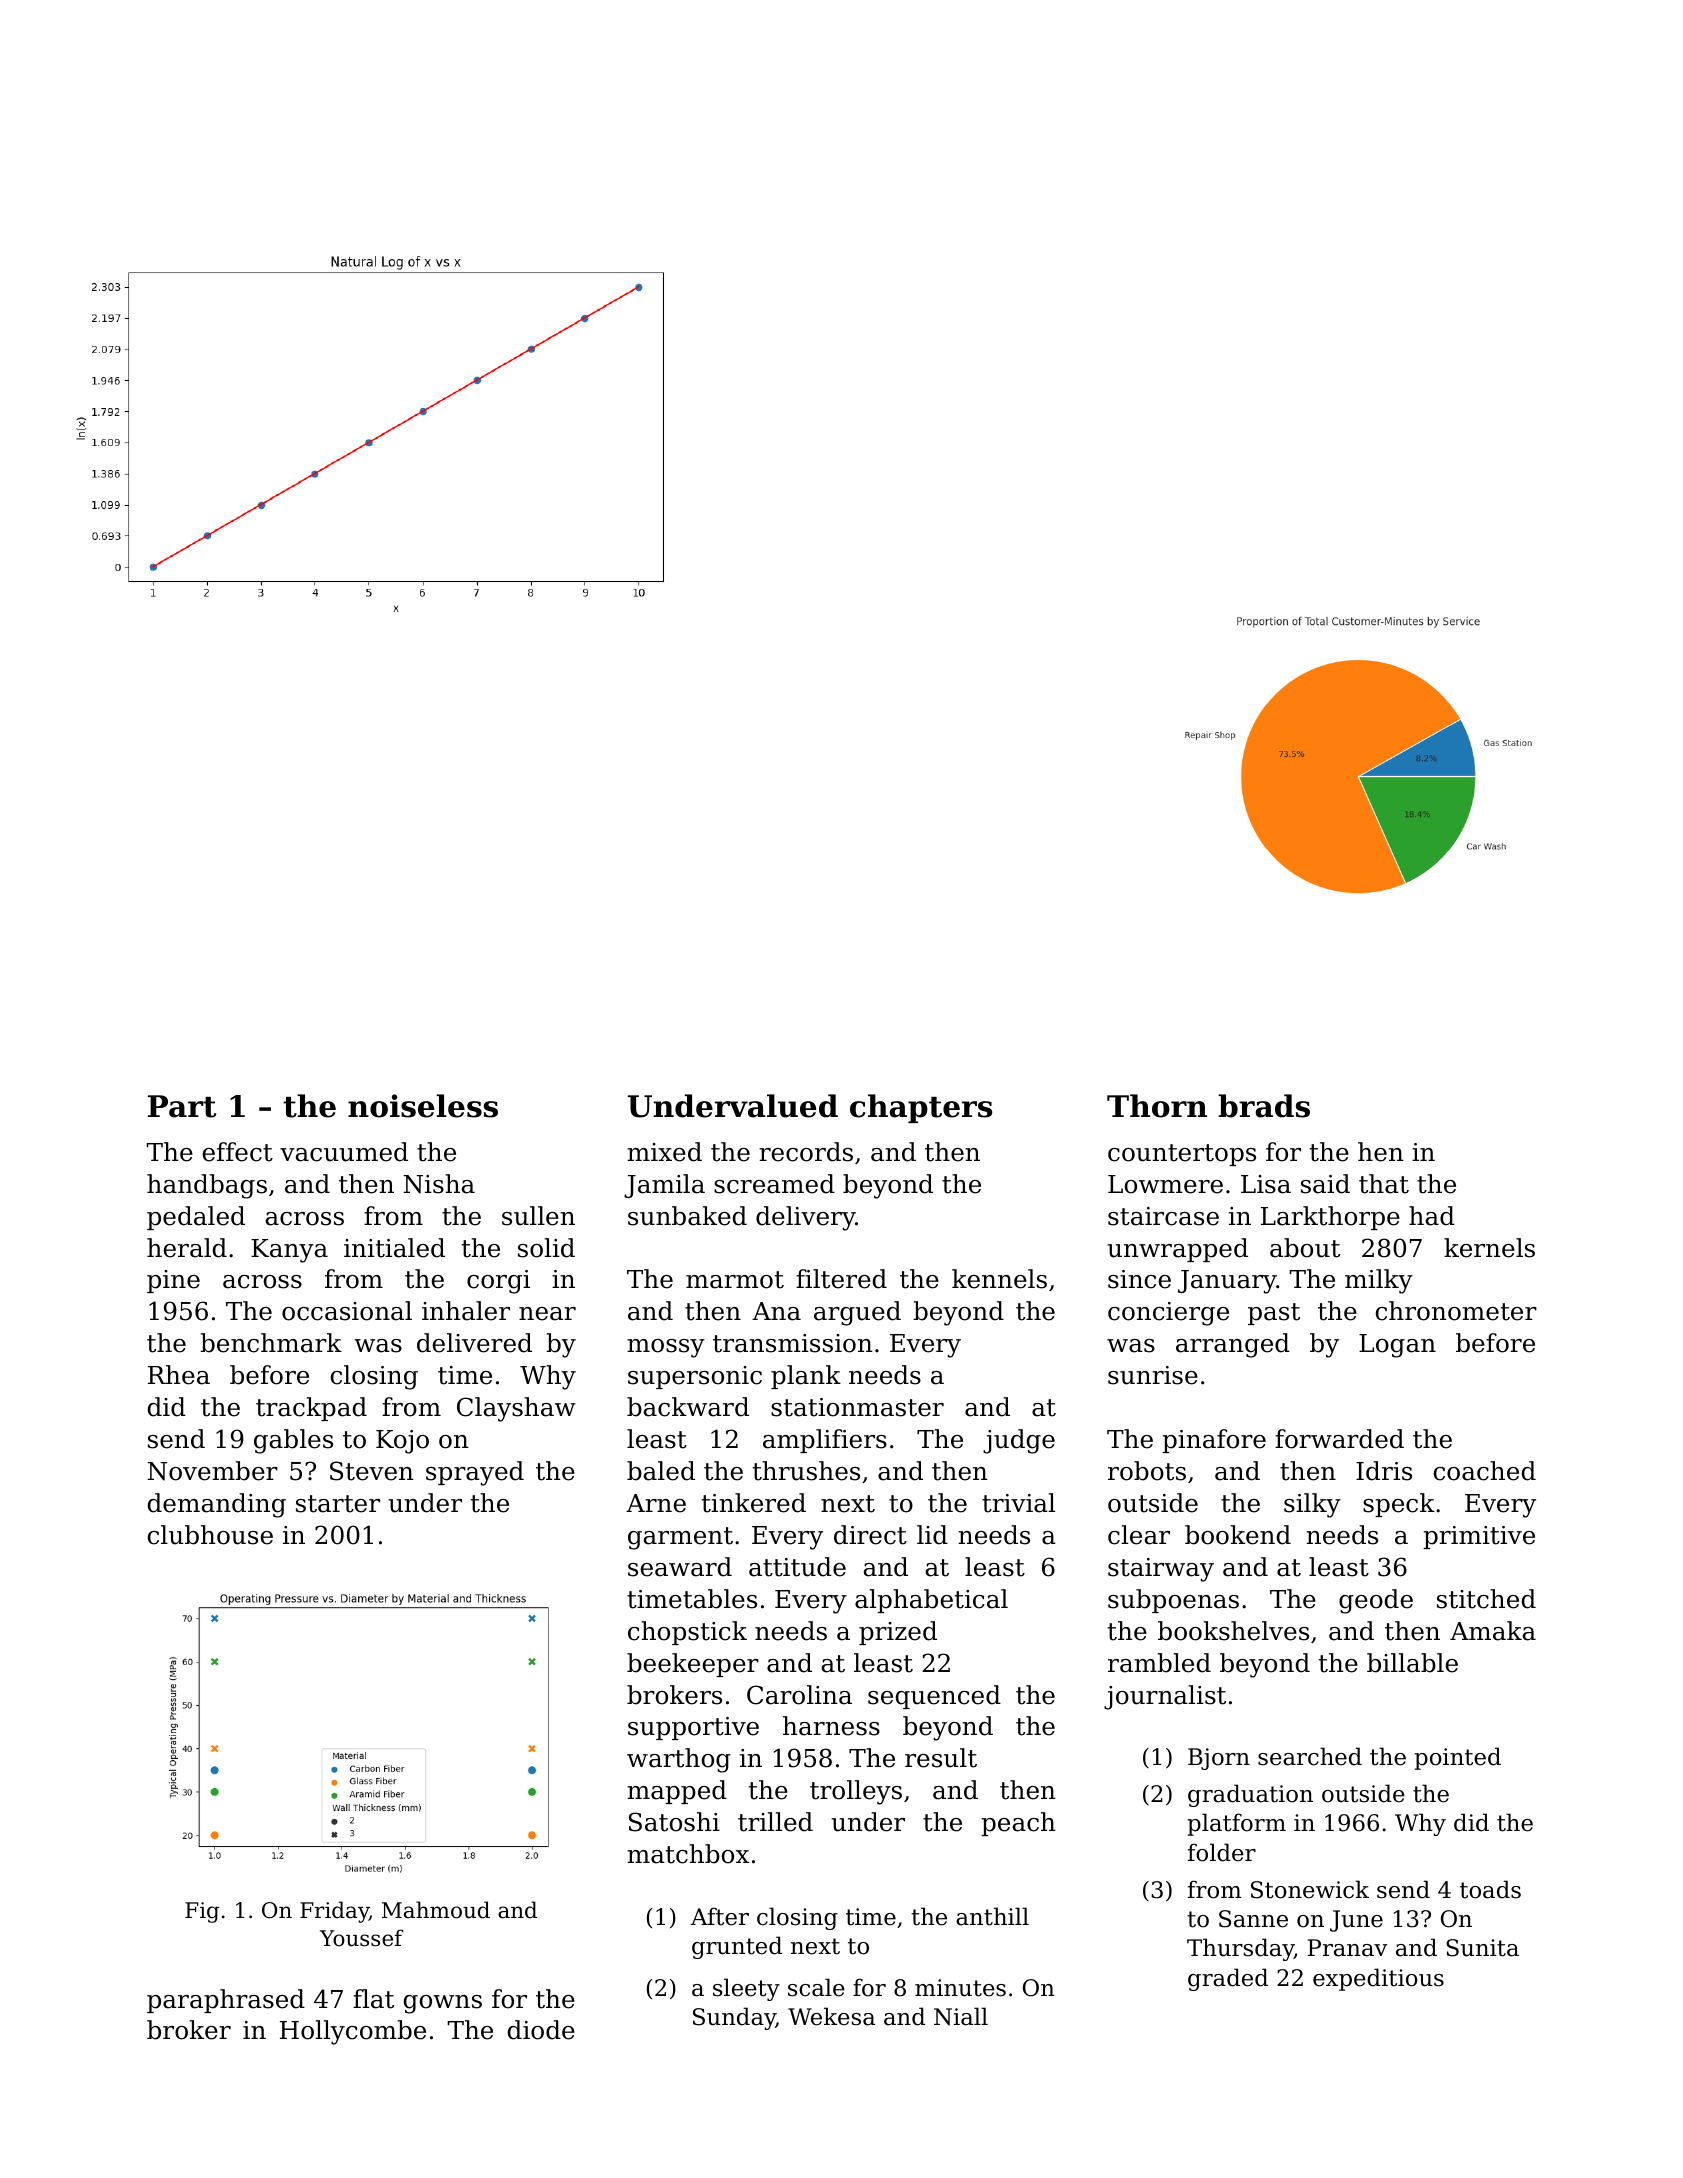 The height and width of the screenshot is (2178, 1683). Describe the element at coordinates (541, 2030) in the screenshot. I see `diode` at that location.
